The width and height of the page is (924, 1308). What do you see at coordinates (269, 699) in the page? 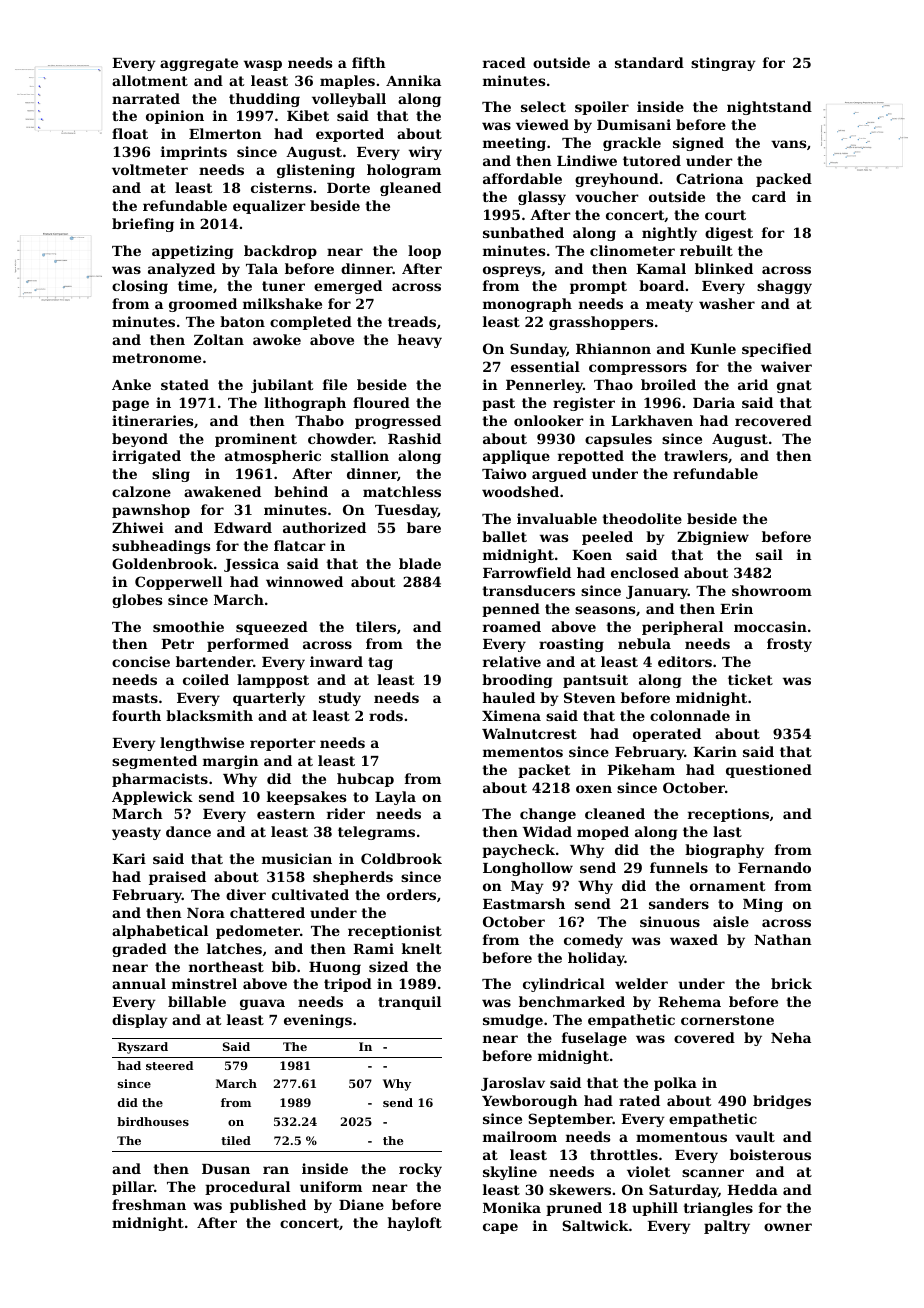
I see `quarterly` at bounding box center [269, 699].
